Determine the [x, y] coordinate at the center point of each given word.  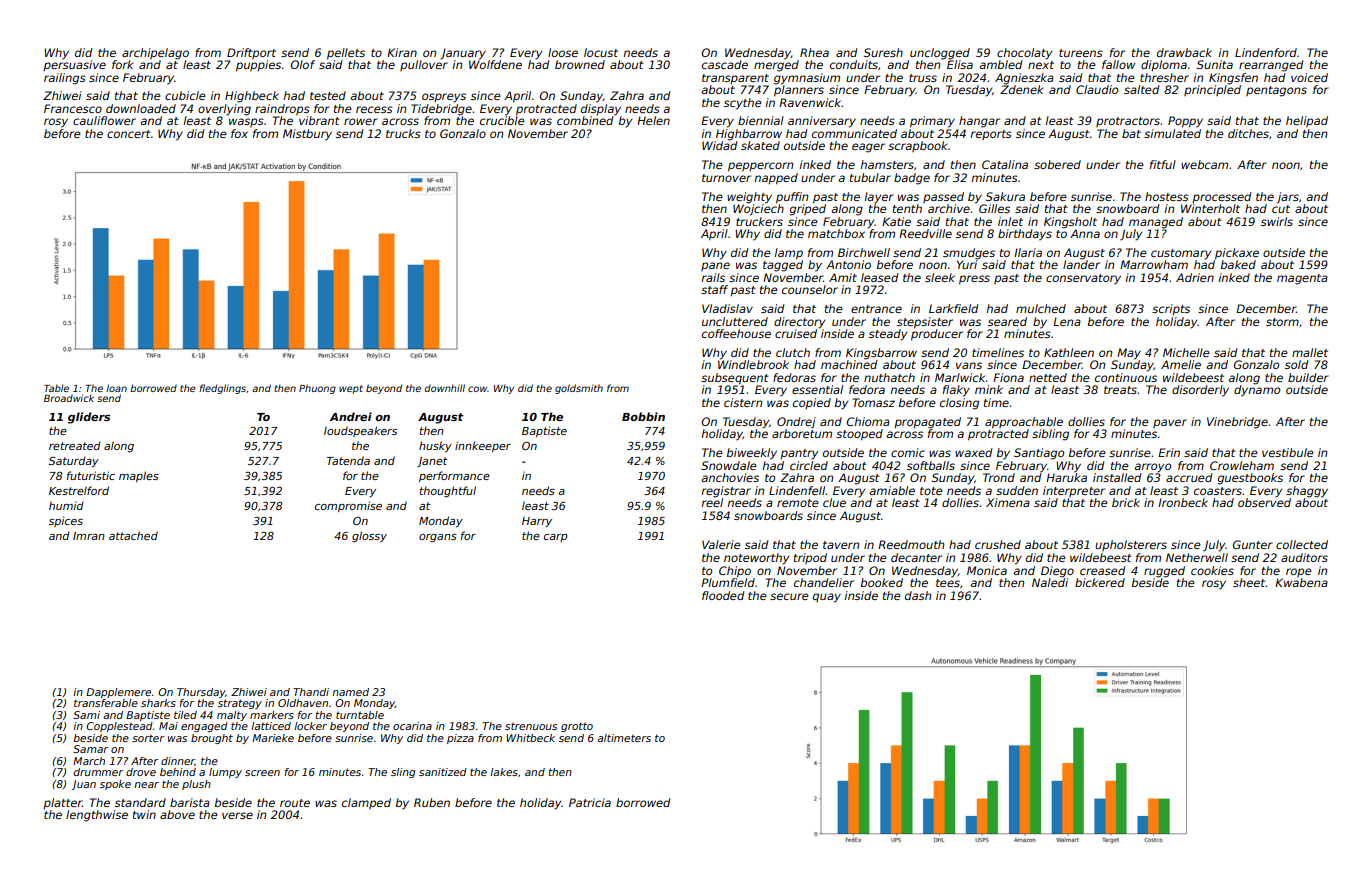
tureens [1081, 53]
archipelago [155, 54]
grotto [577, 727]
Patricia [590, 802]
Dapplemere [118, 693]
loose [563, 52]
